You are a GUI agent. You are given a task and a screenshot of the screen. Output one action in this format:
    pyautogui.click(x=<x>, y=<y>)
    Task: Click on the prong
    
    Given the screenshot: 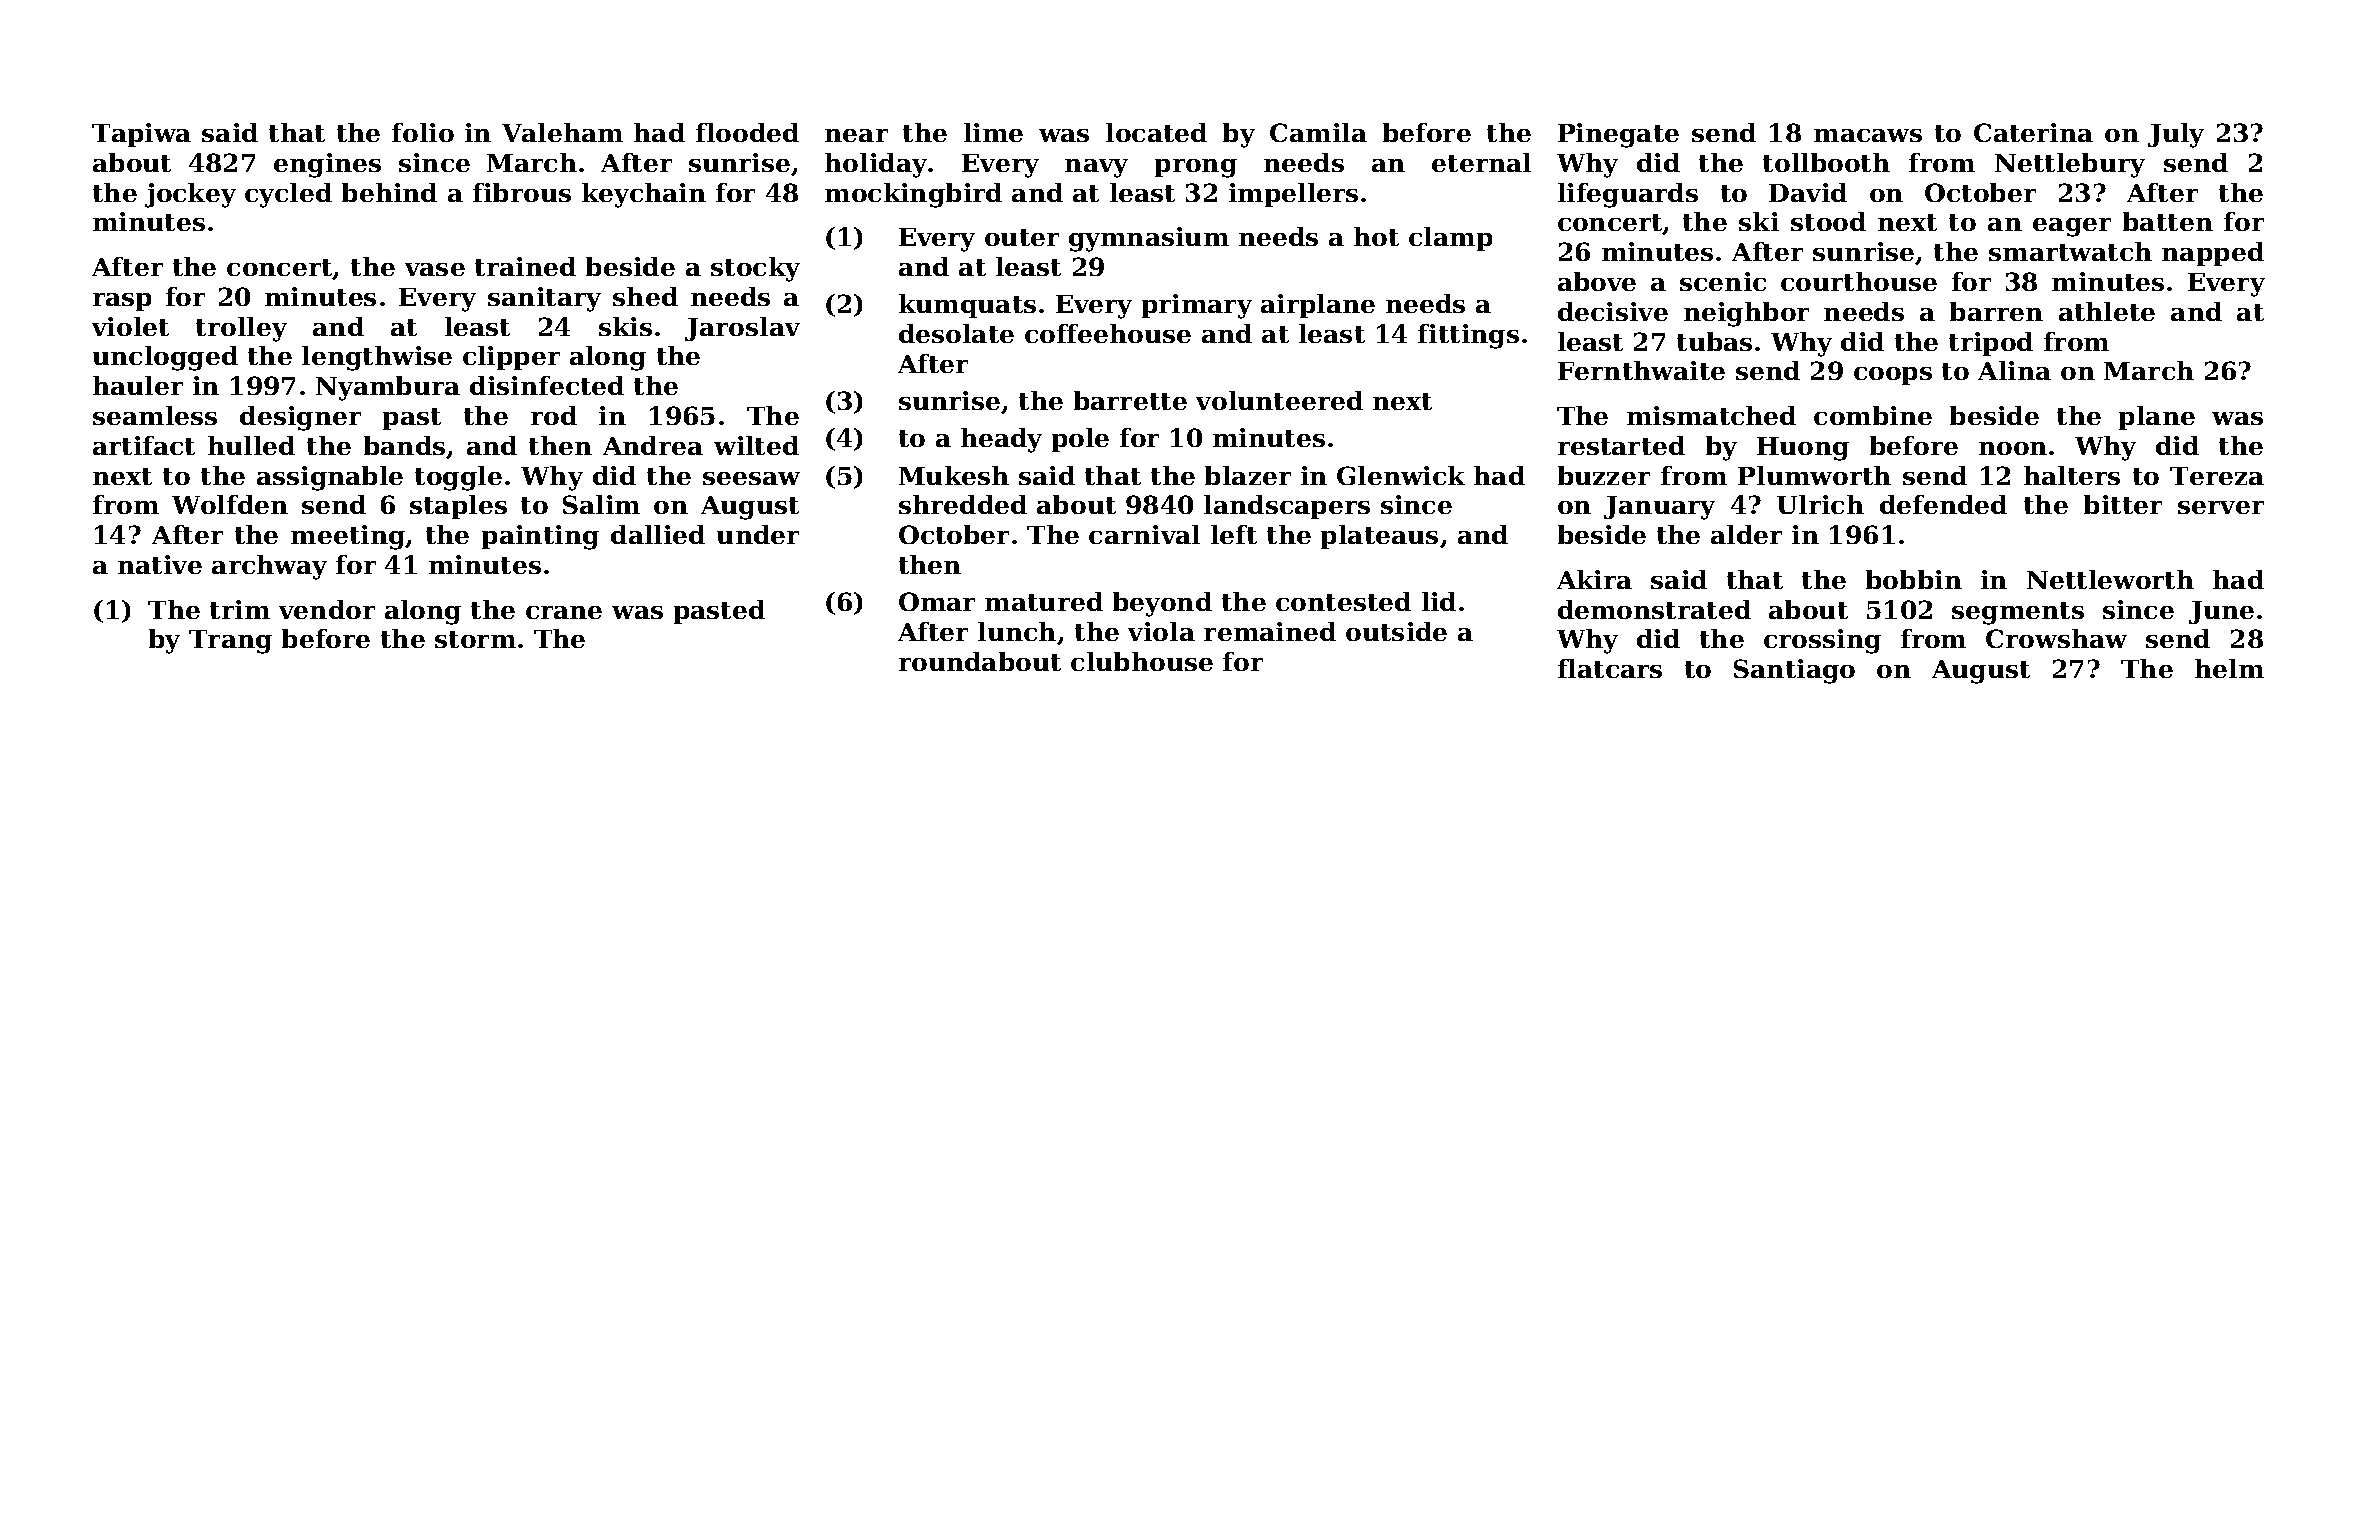 What is the action you would take?
    pyautogui.click(x=1196, y=168)
